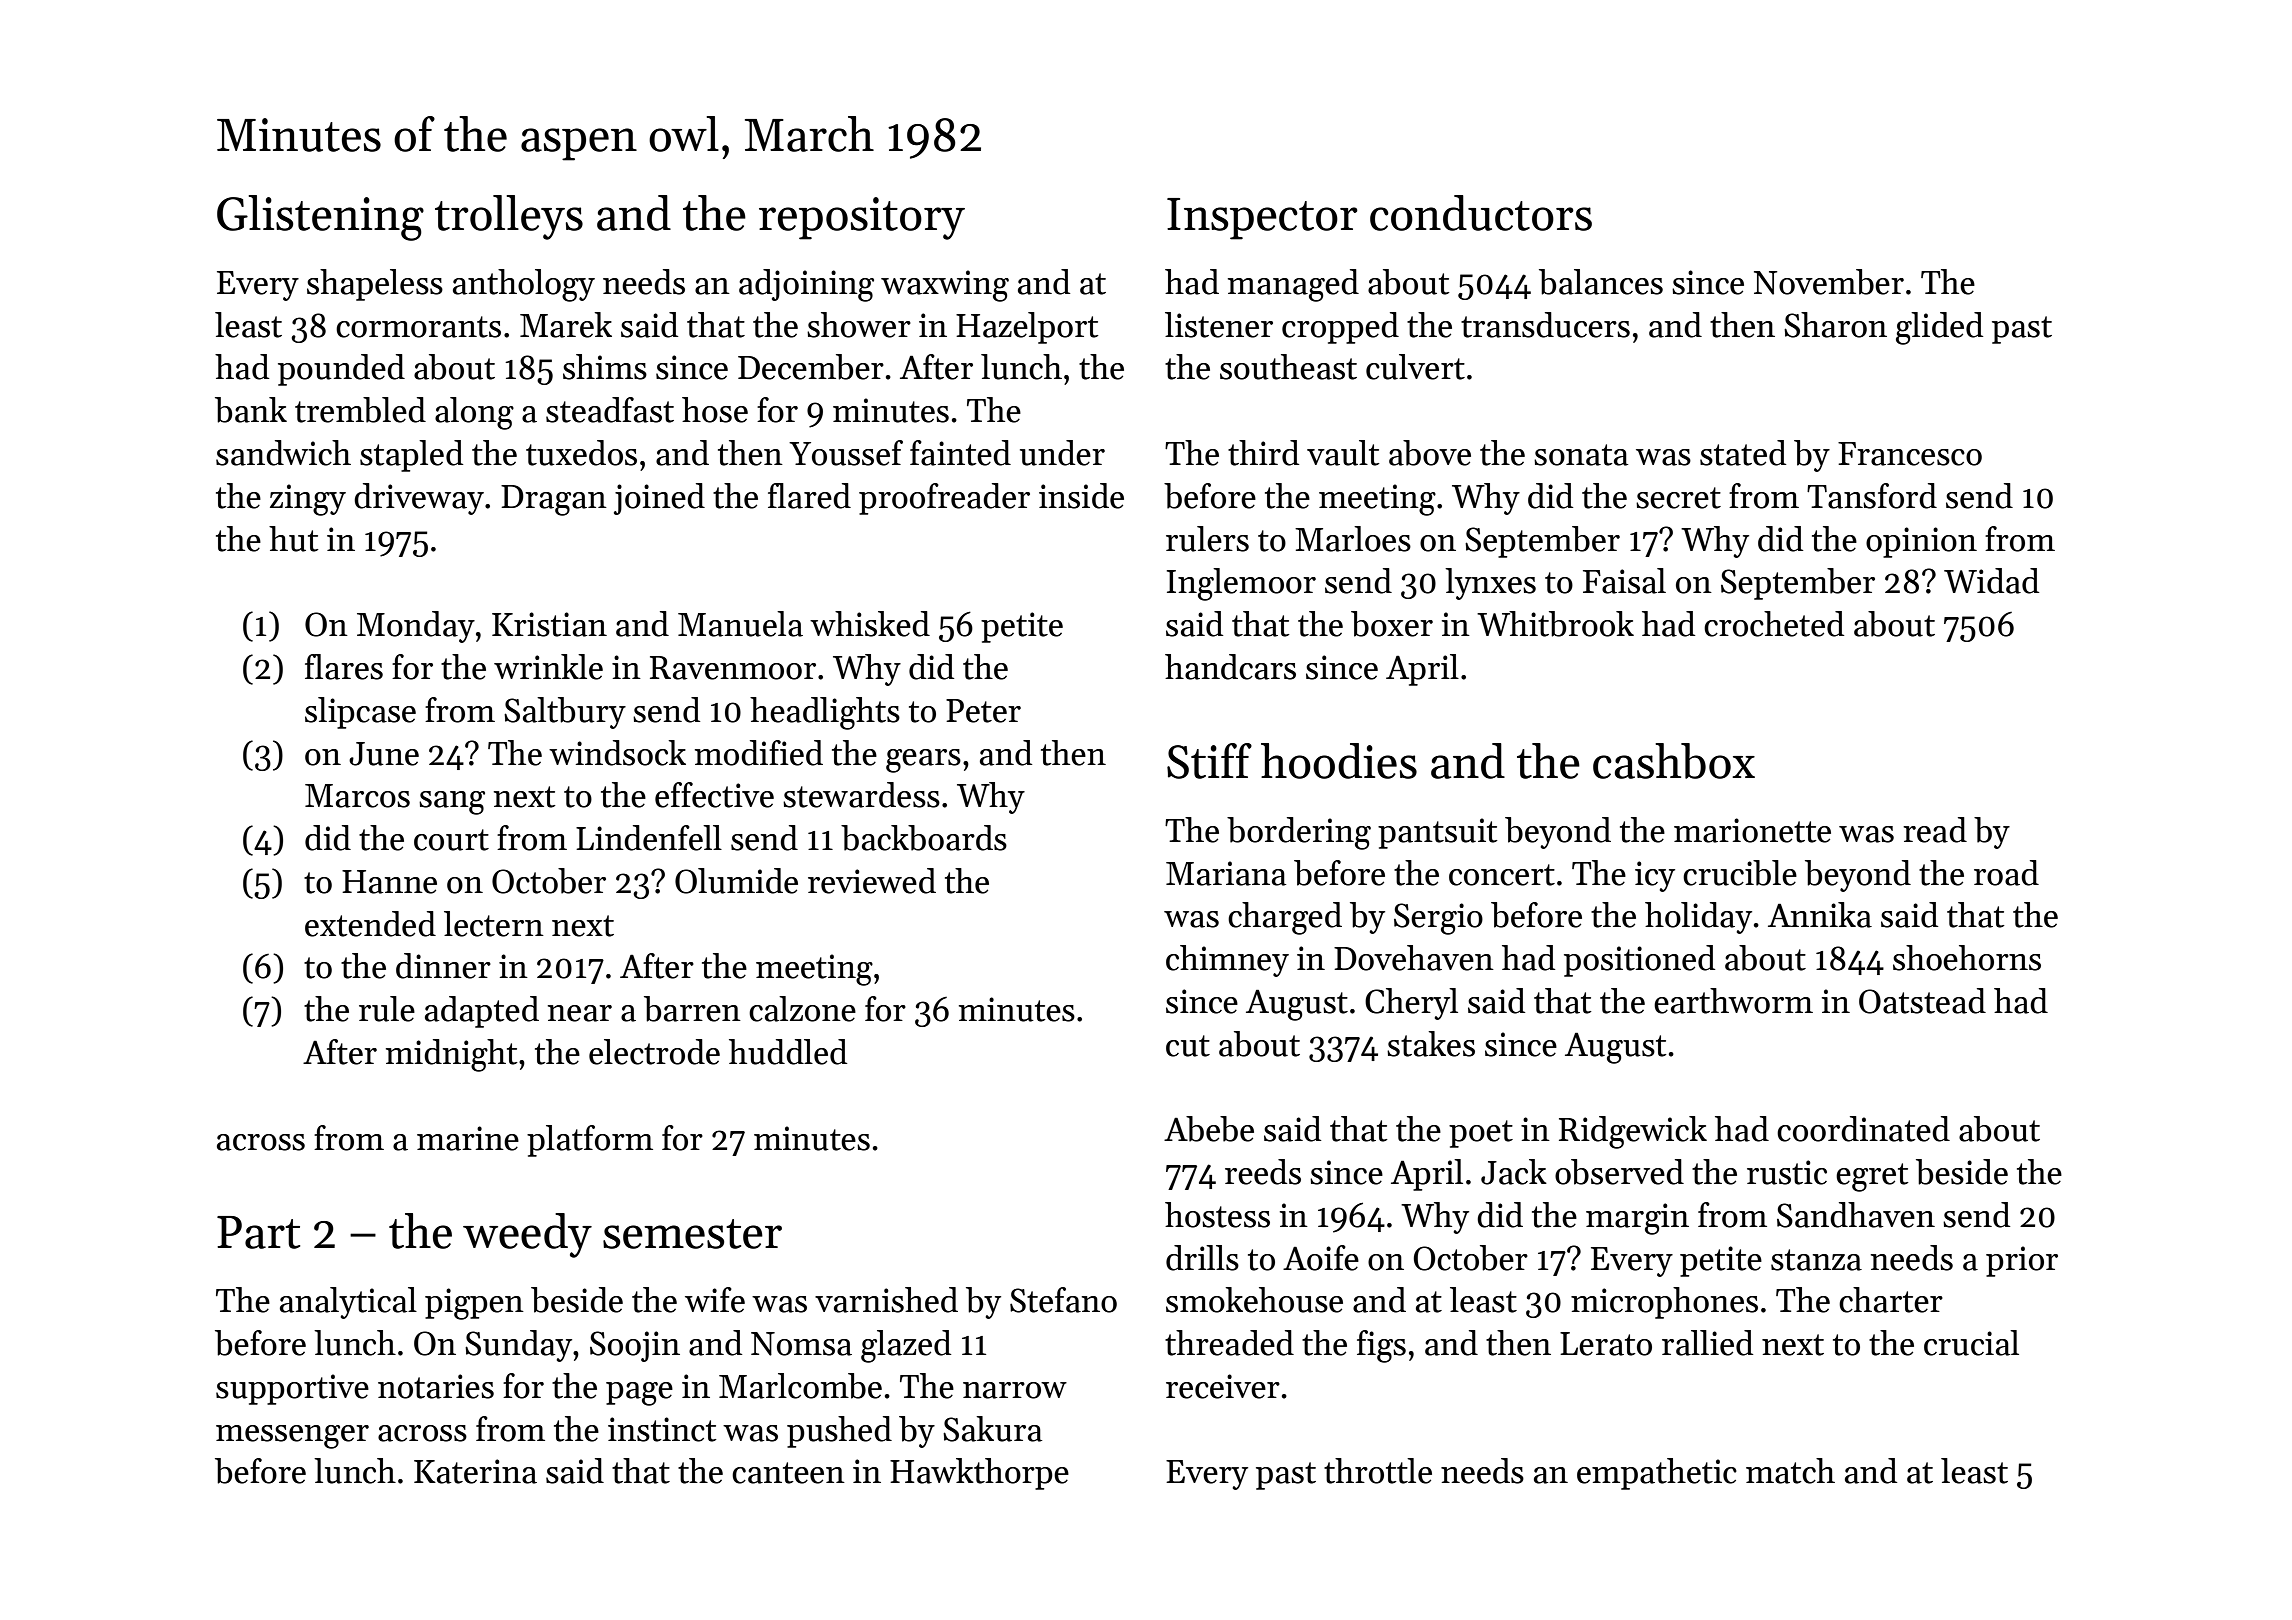 The width and height of the screenshot is (2292, 1620). I want to click on shoehorns, so click(1967, 958).
